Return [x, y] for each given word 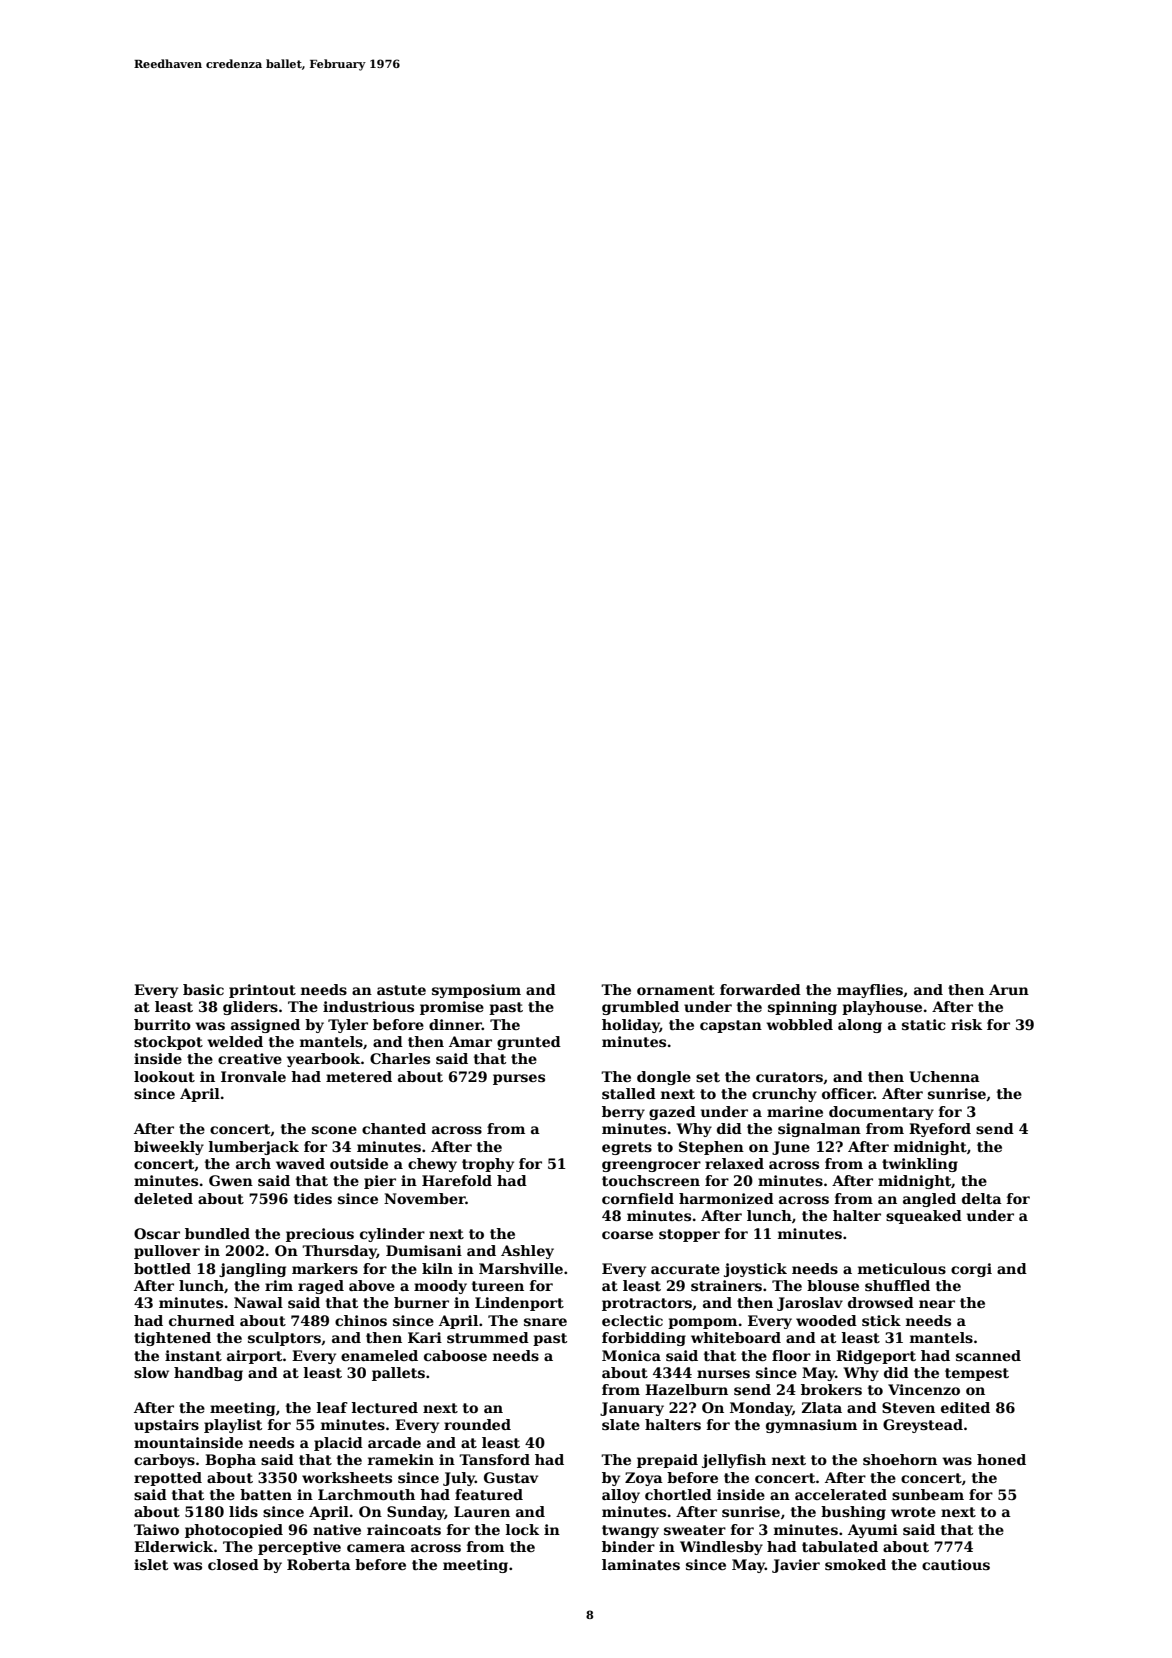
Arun [1009, 989]
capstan [731, 1026]
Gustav [511, 1477]
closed [233, 1564]
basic [203, 989]
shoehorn [900, 1459]
